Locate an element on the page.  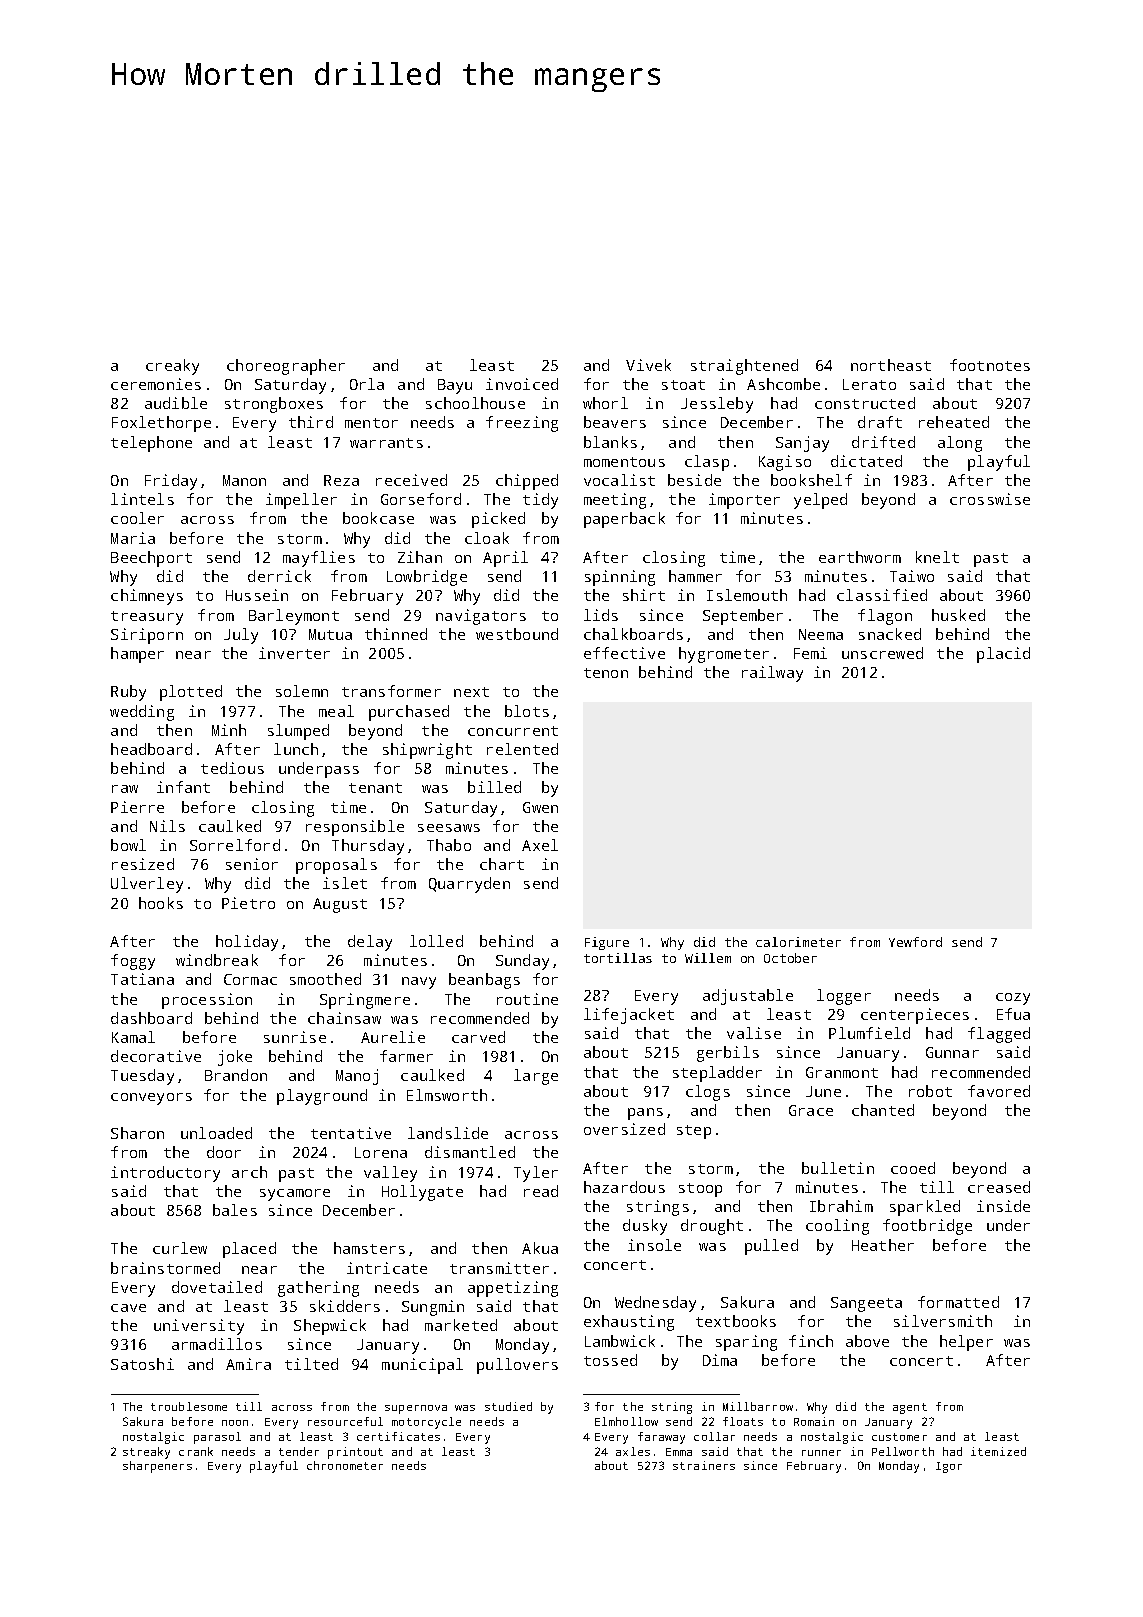
strainers is located at coordinates (704, 1465).
